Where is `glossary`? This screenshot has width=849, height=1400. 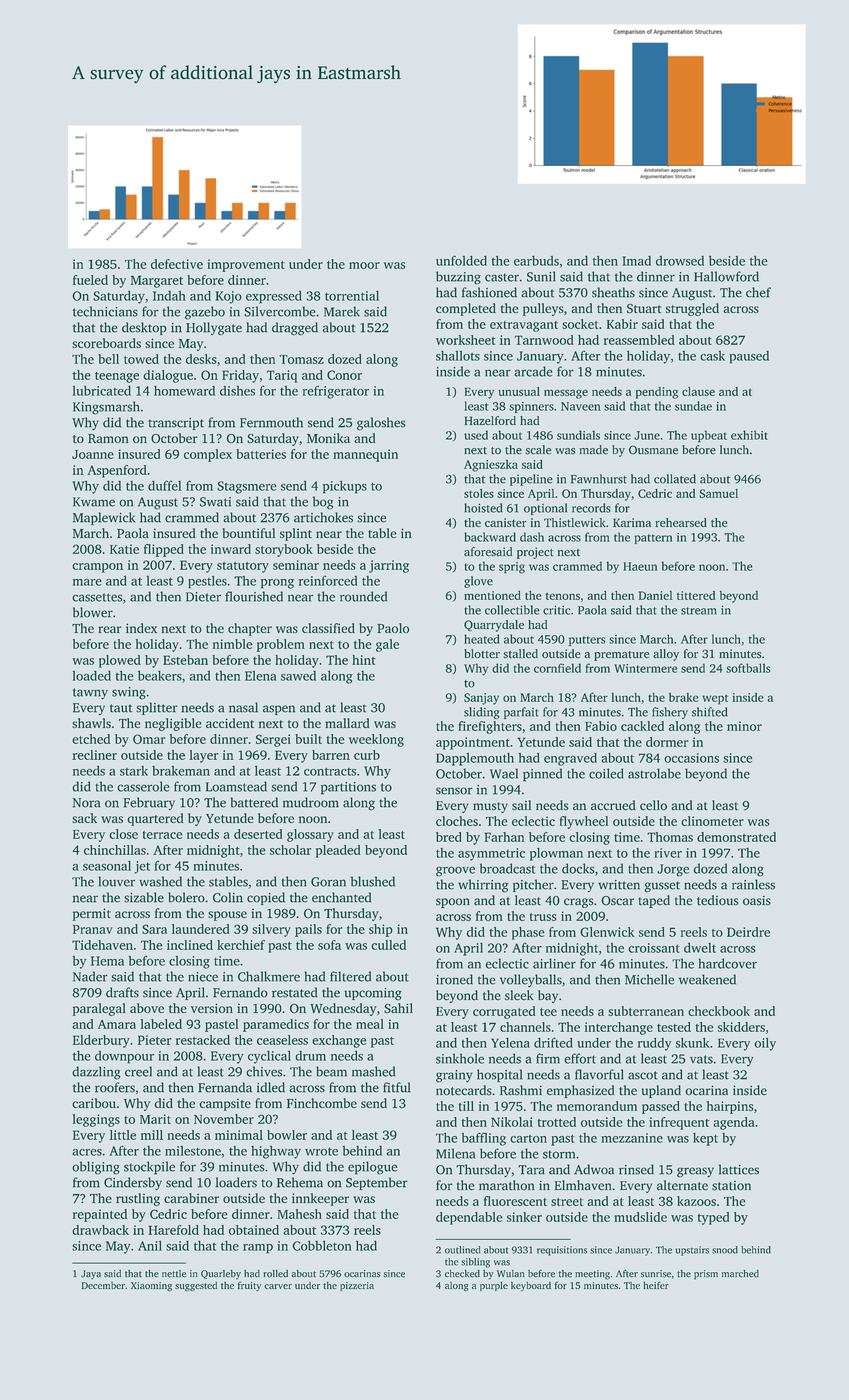
glossary is located at coordinates (310, 835).
